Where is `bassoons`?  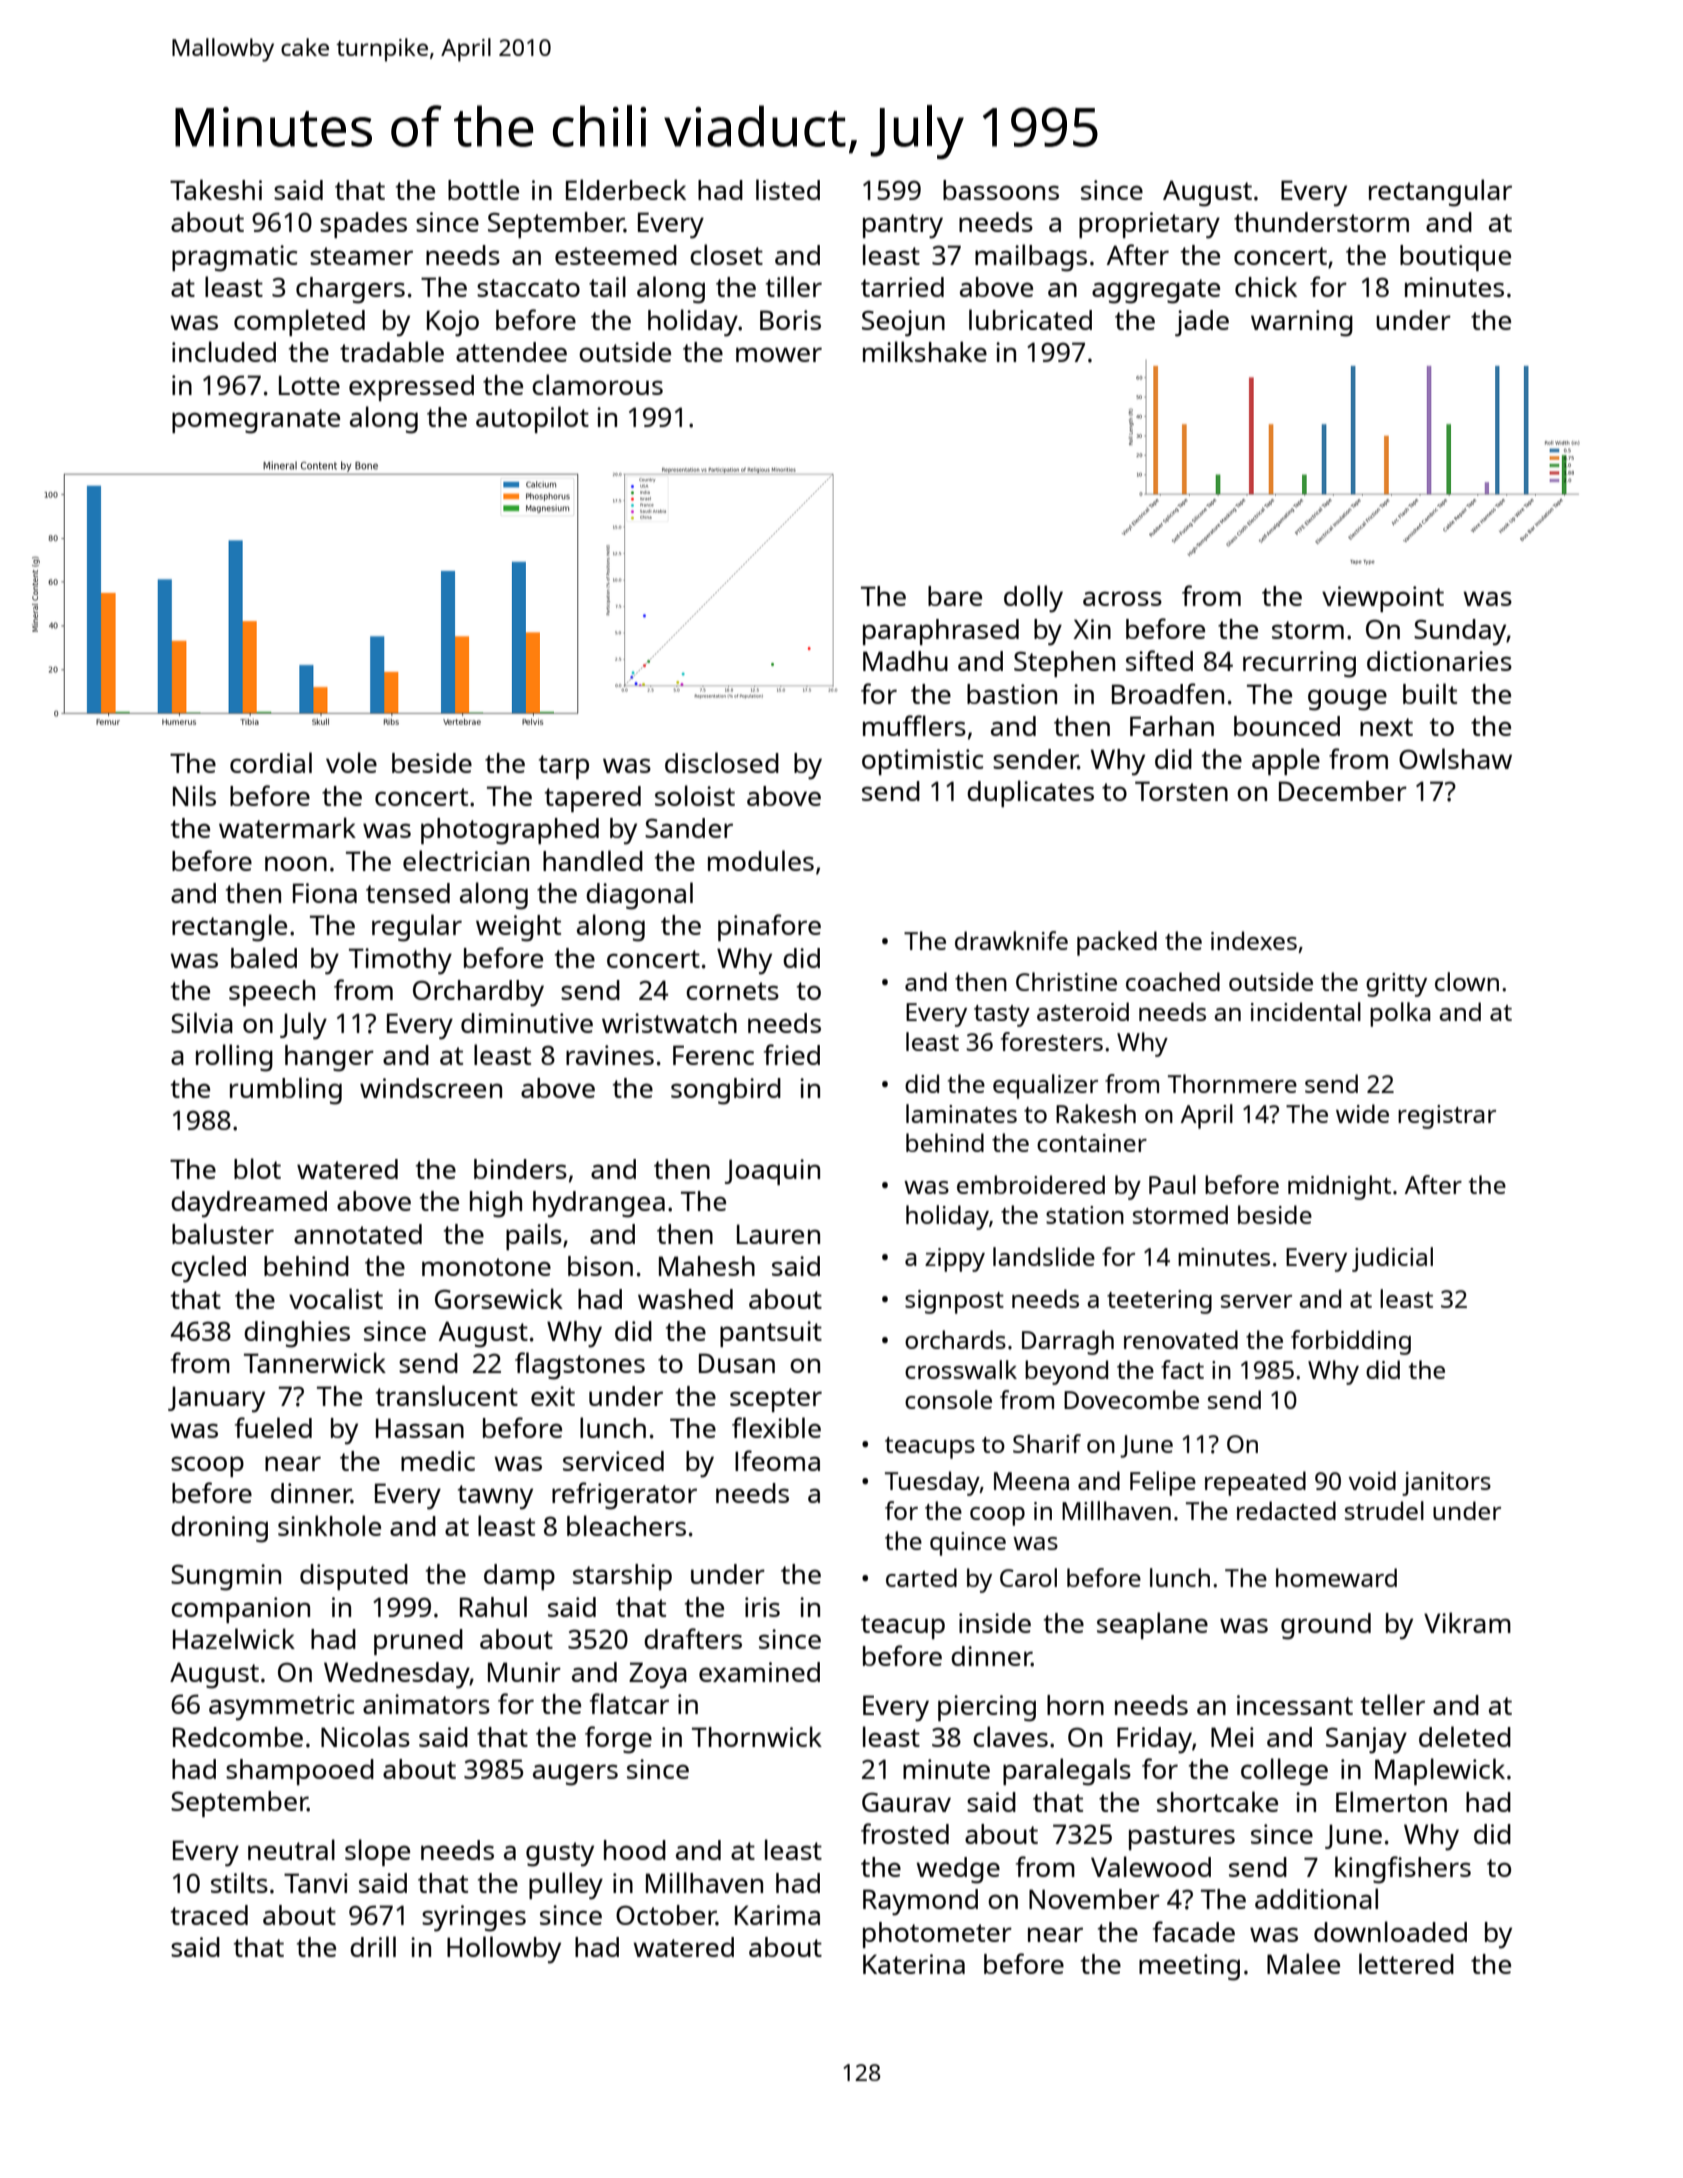
bassoons is located at coordinates (1001, 190).
